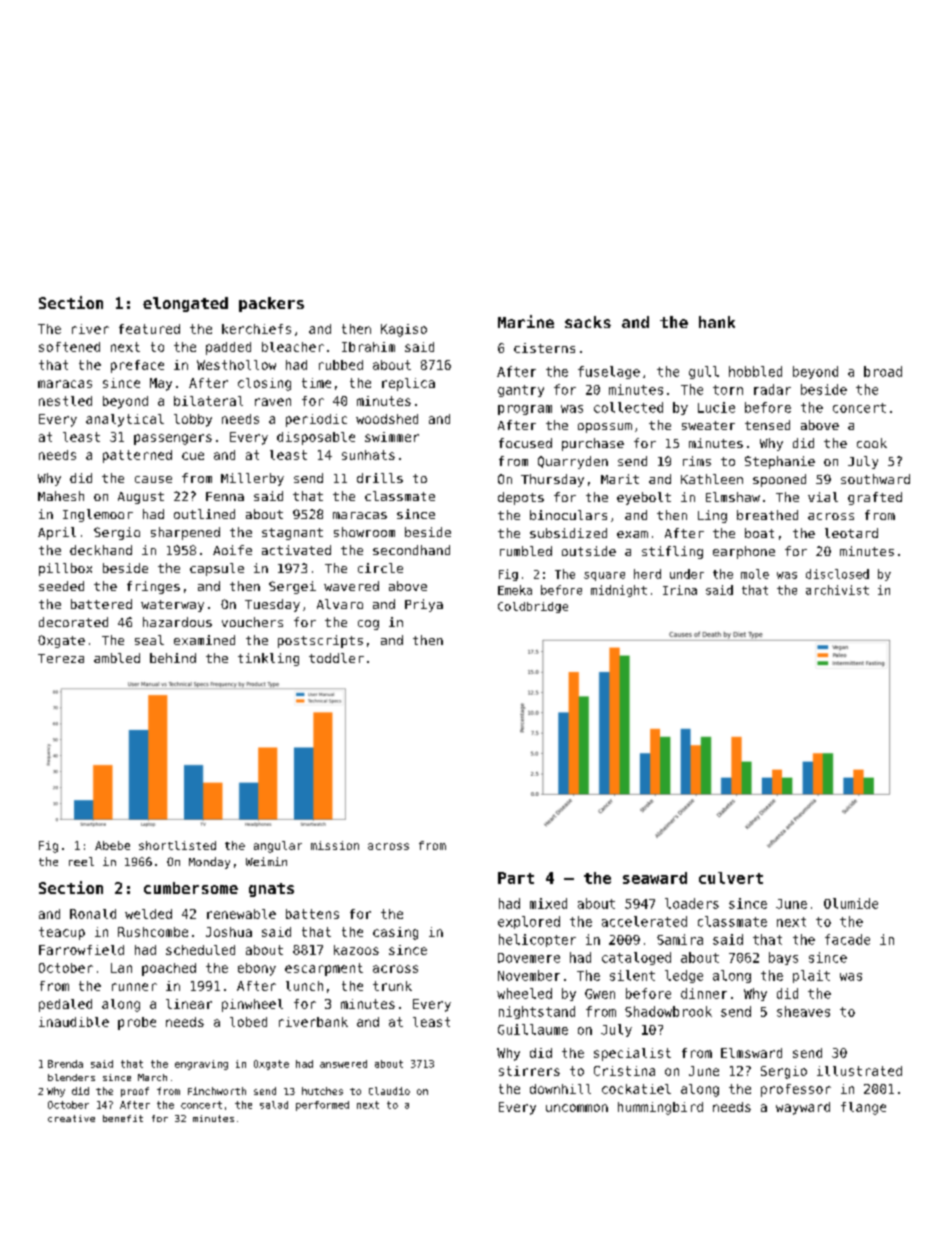 The height and width of the screenshot is (1233, 952). I want to click on Marine, so click(526, 321).
